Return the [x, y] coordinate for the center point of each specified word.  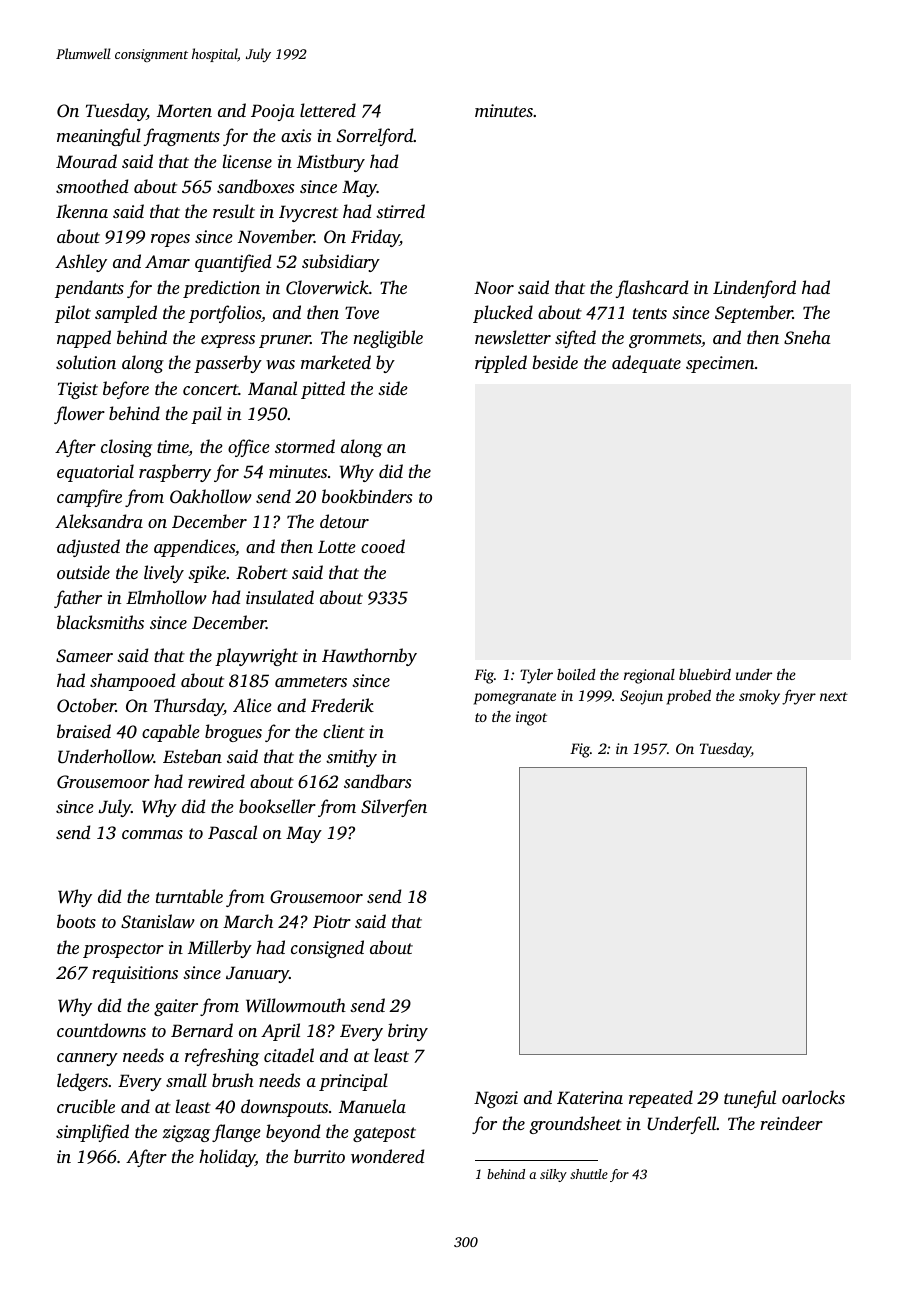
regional [649, 676]
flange [236, 1133]
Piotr [332, 921]
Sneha [807, 337]
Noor [494, 287]
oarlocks [813, 1097]
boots [76, 921]
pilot [73, 314]
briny [408, 1032]
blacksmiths [100, 622]
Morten [184, 110]
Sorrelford [375, 137]
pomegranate [515, 698]
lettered [328, 110]
